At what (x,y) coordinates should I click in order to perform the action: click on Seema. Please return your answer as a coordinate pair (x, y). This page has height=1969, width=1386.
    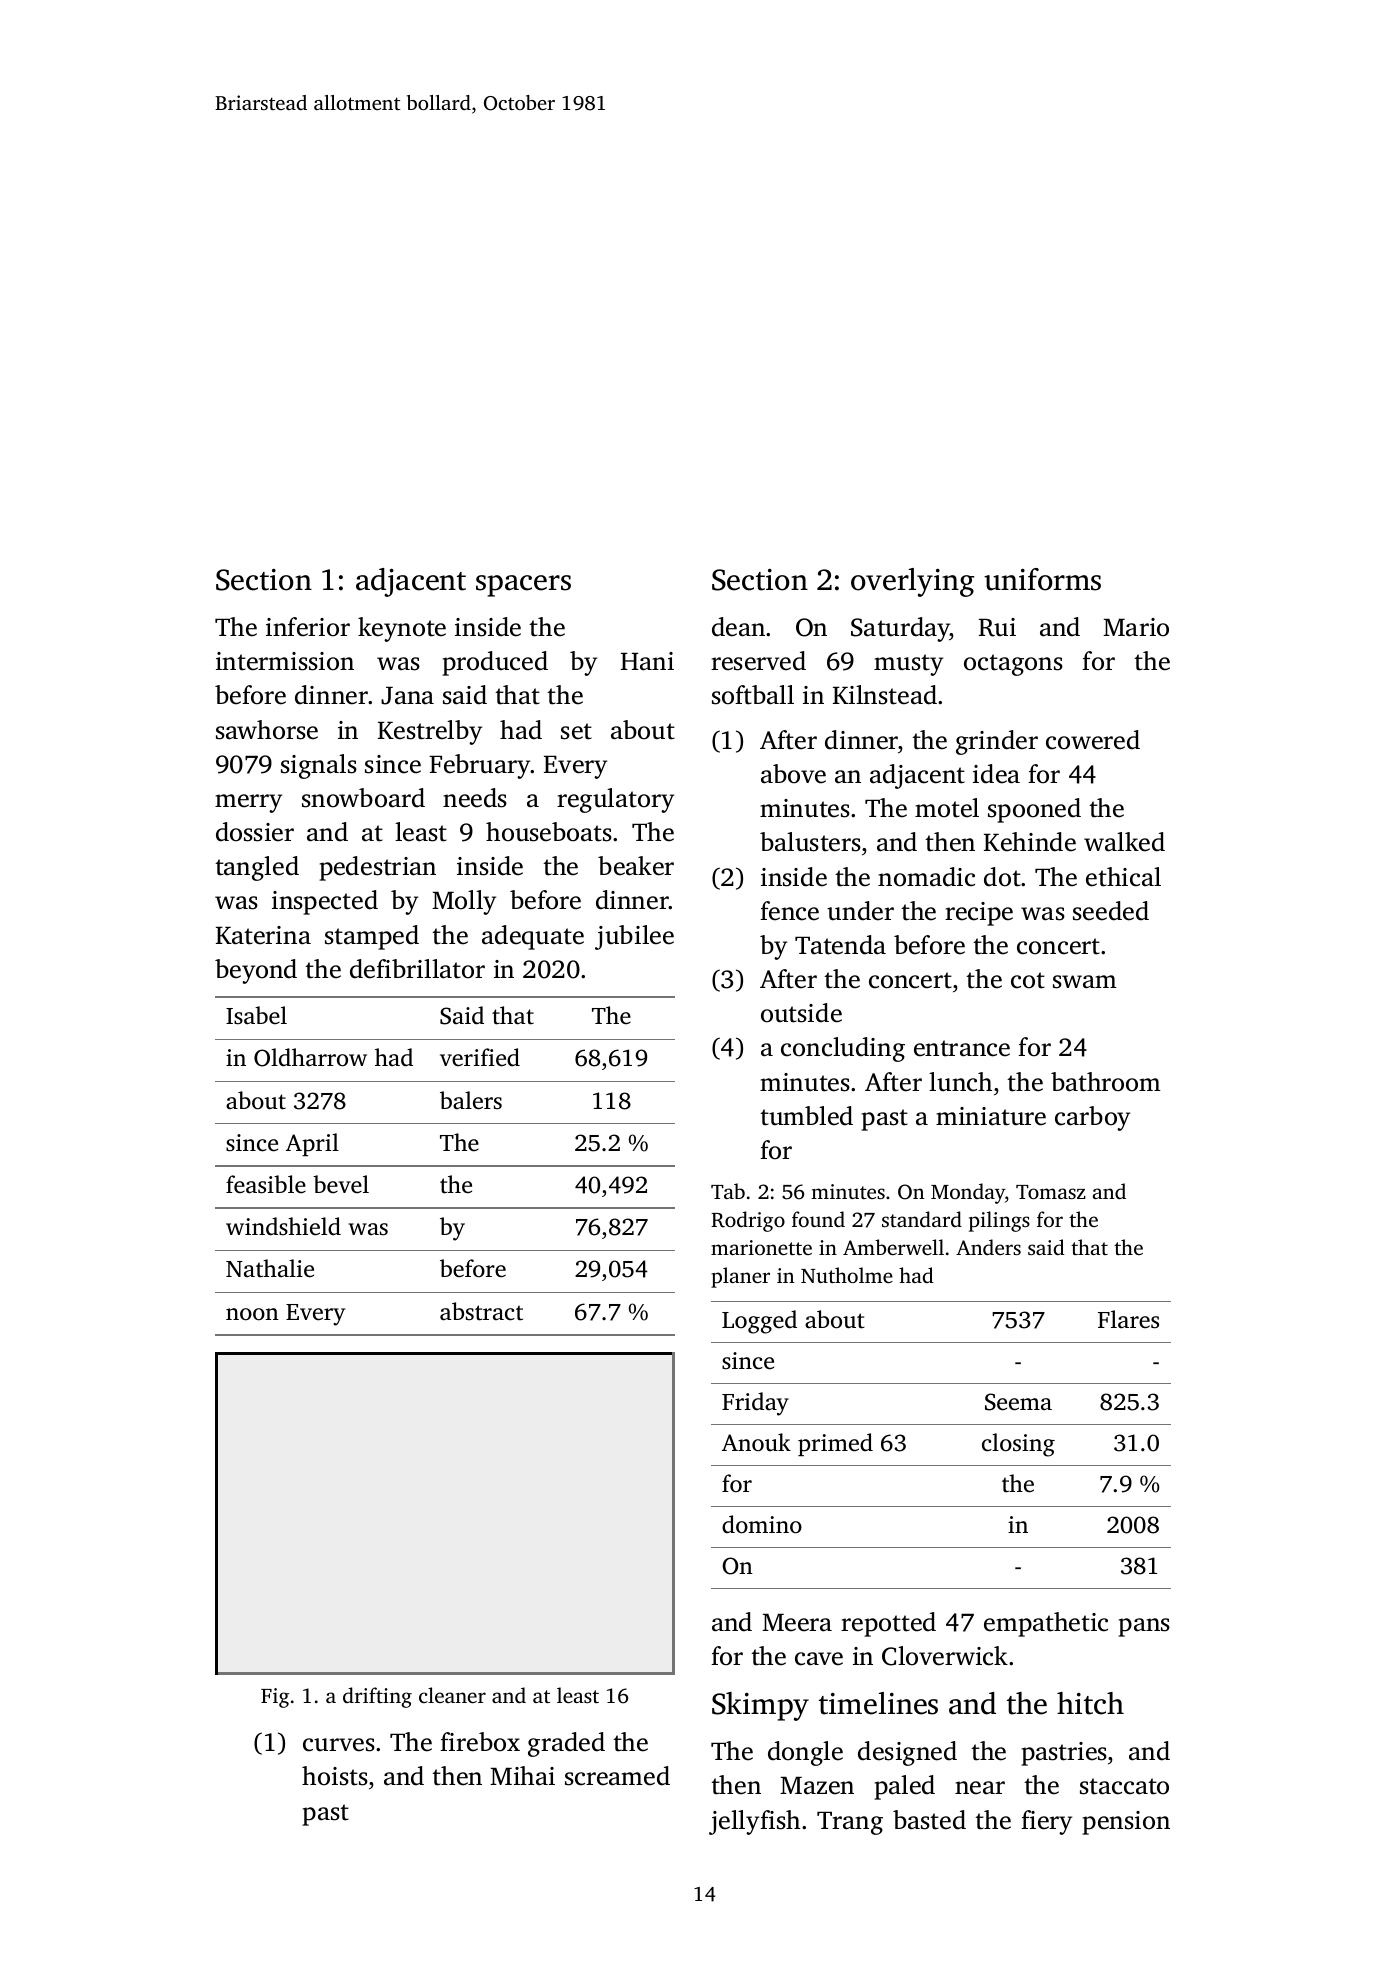
    Looking at the image, I should click on (1018, 1402).
